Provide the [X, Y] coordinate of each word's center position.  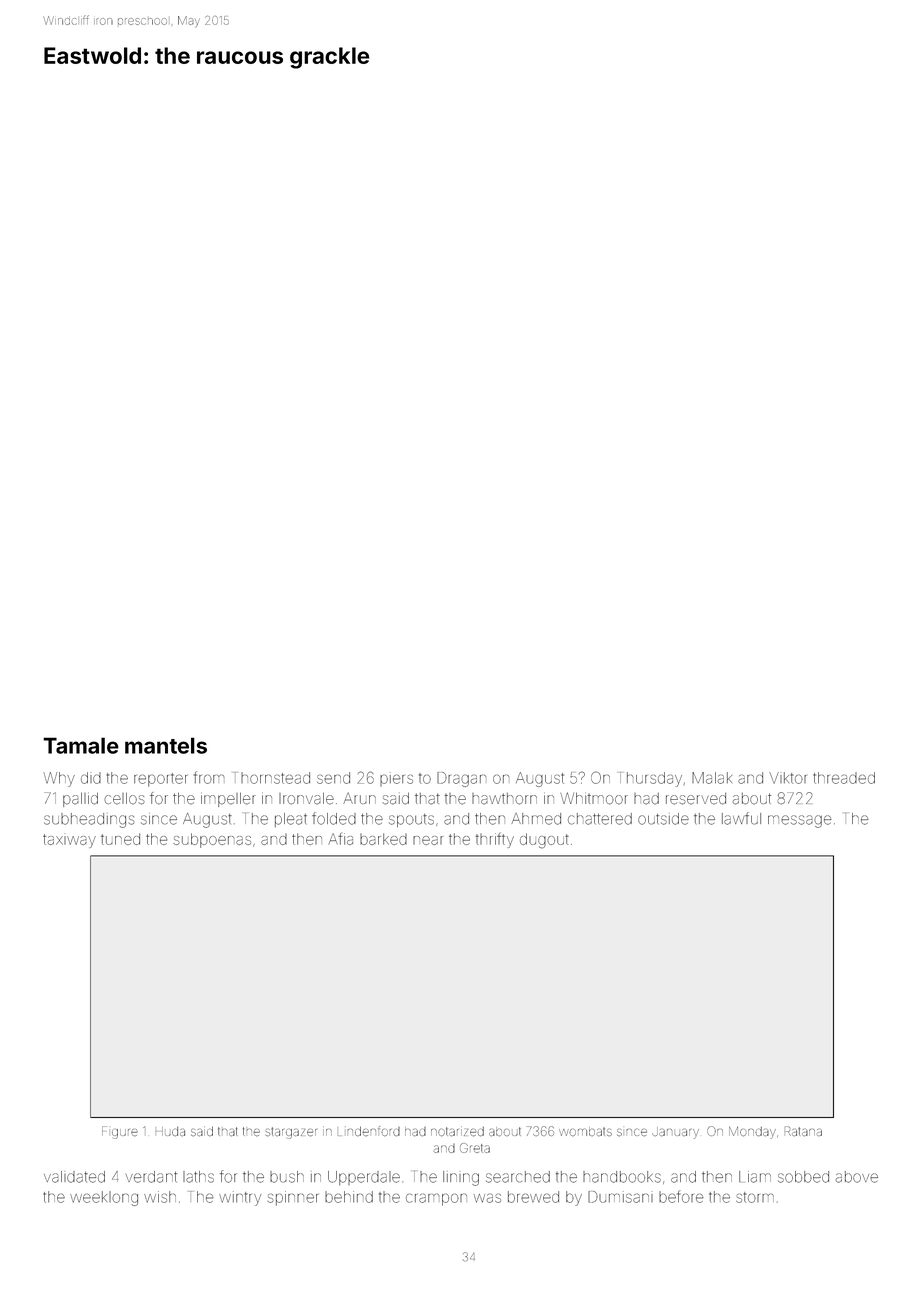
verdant [151, 1177]
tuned [120, 839]
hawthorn [504, 799]
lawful [741, 818]
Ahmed [536, 819]
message [799, 821]
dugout [544, 841]
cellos [124, 799]
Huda [170, 1131]
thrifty [495, 840]
